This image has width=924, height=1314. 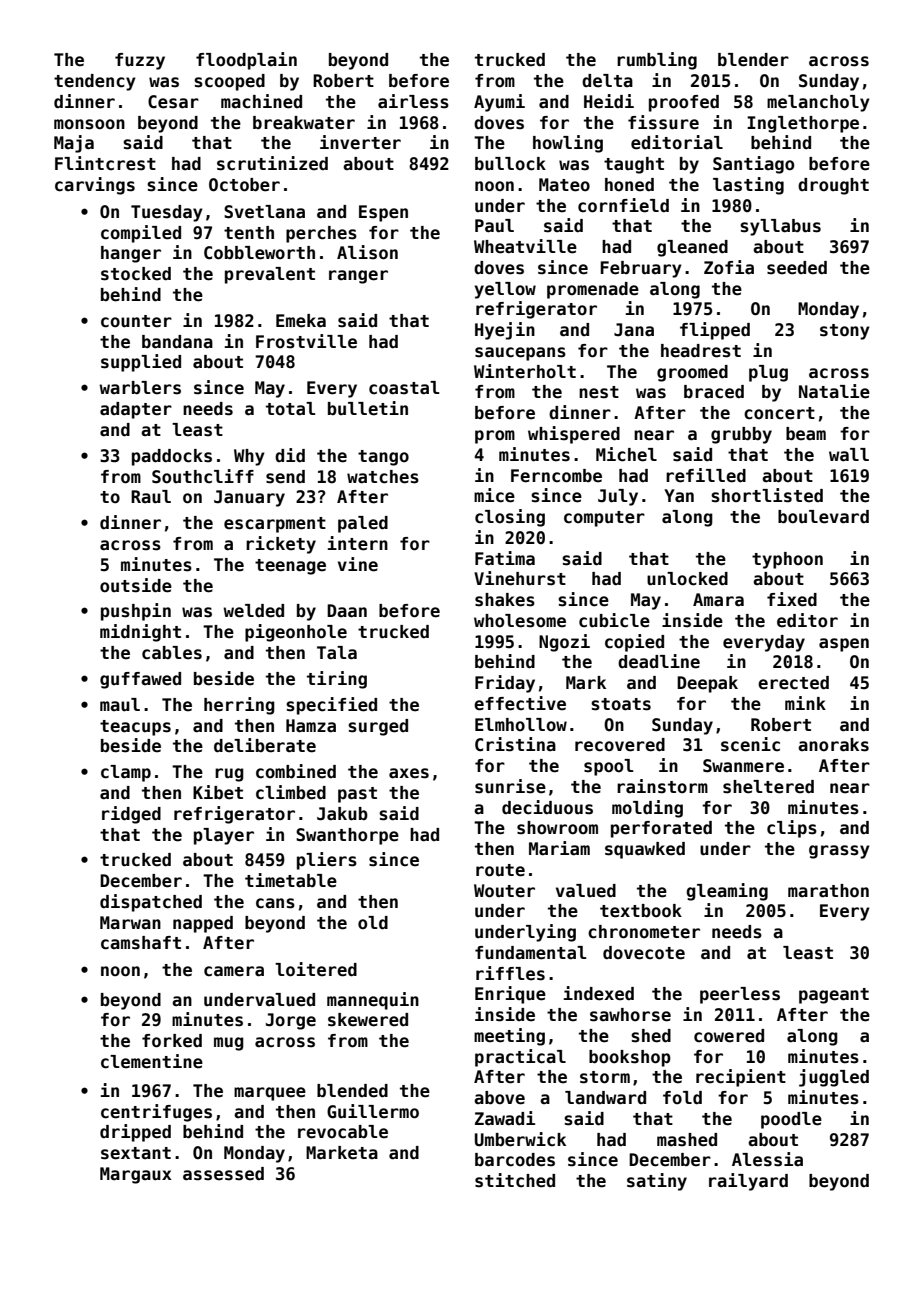 I want to click on nest, so click(x=599, y=392).
